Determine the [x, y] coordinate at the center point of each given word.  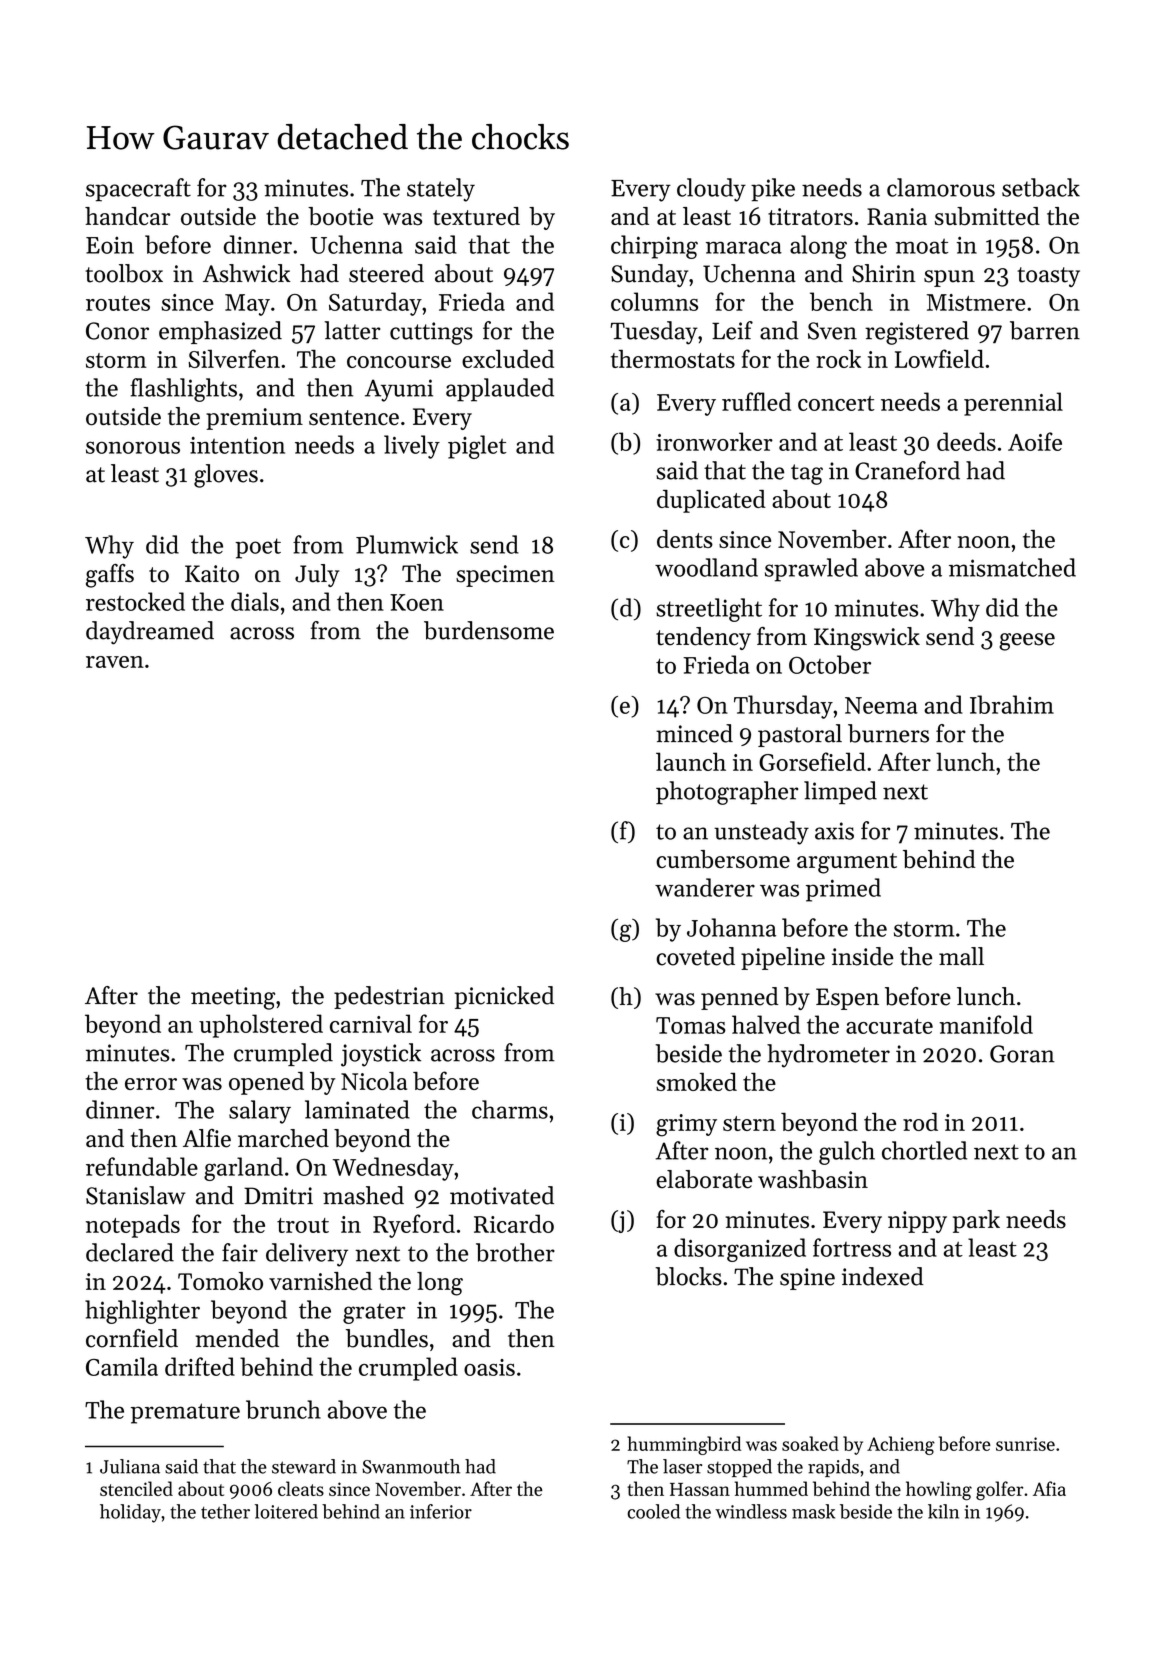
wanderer [705, 887]
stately [441, 190]
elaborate [704, 1179]
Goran [1022, 1054]
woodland [706, 567]
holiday [130, 1513]
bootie [340, 216]
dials [255, 601]
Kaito [212, 574]
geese [1027, 642]
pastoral [800, 735]
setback [1041, 187]
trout [303, 1225]
